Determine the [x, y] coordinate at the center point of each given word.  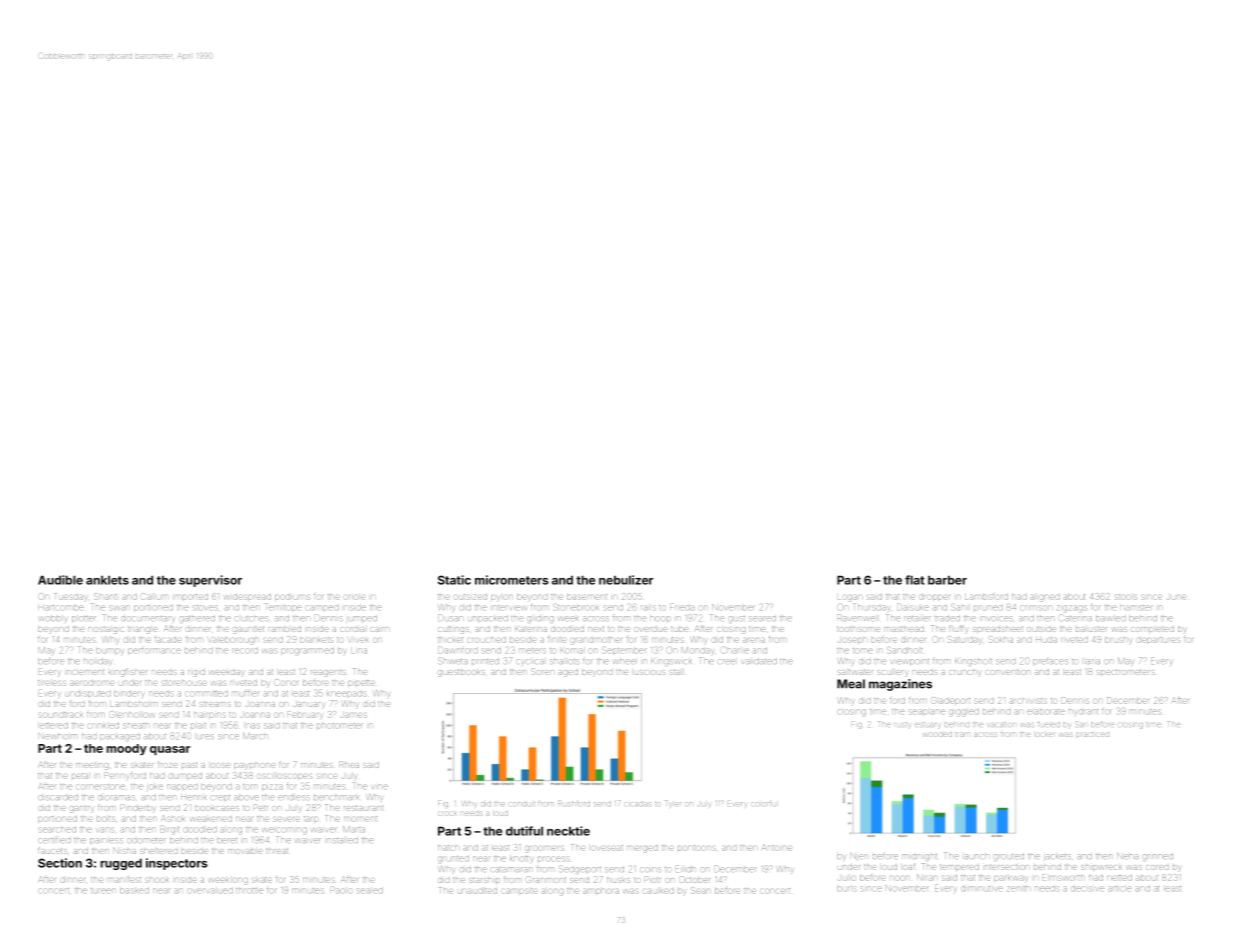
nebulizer [626, 580]
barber [947, 580]
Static [454, 580]
